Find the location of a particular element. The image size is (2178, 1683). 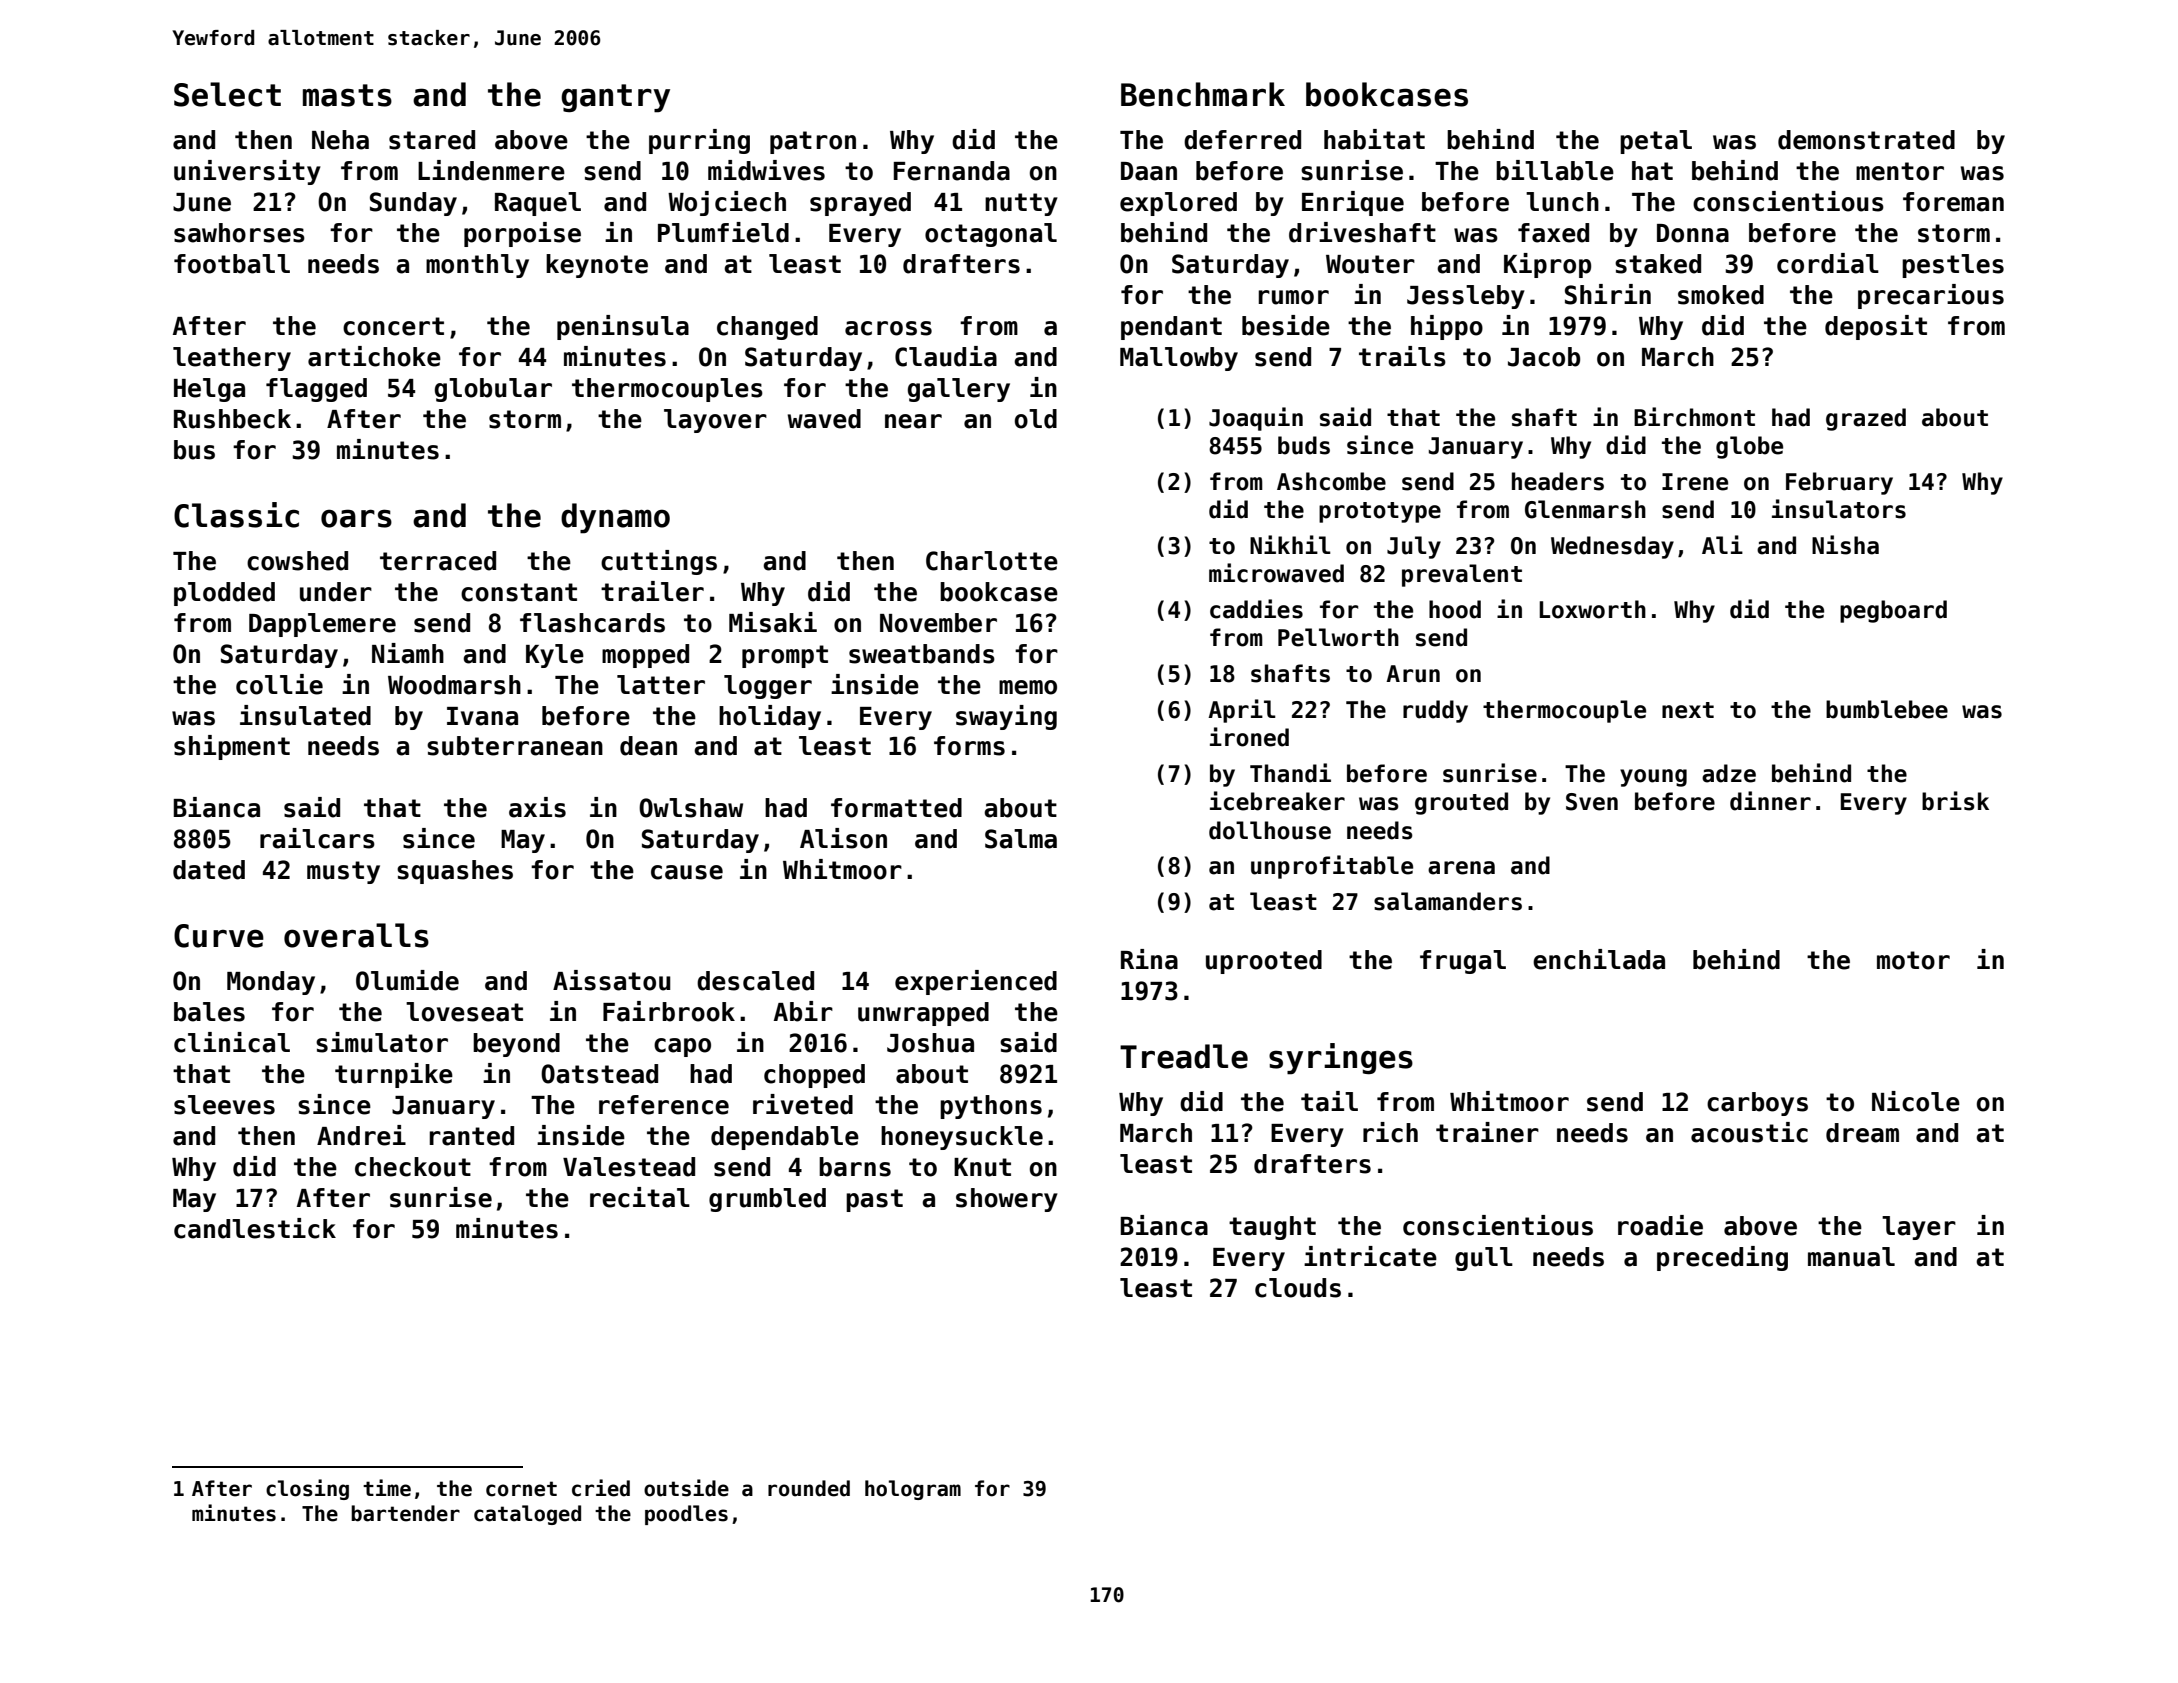

hologram is located at coordinates (913, 1490).
